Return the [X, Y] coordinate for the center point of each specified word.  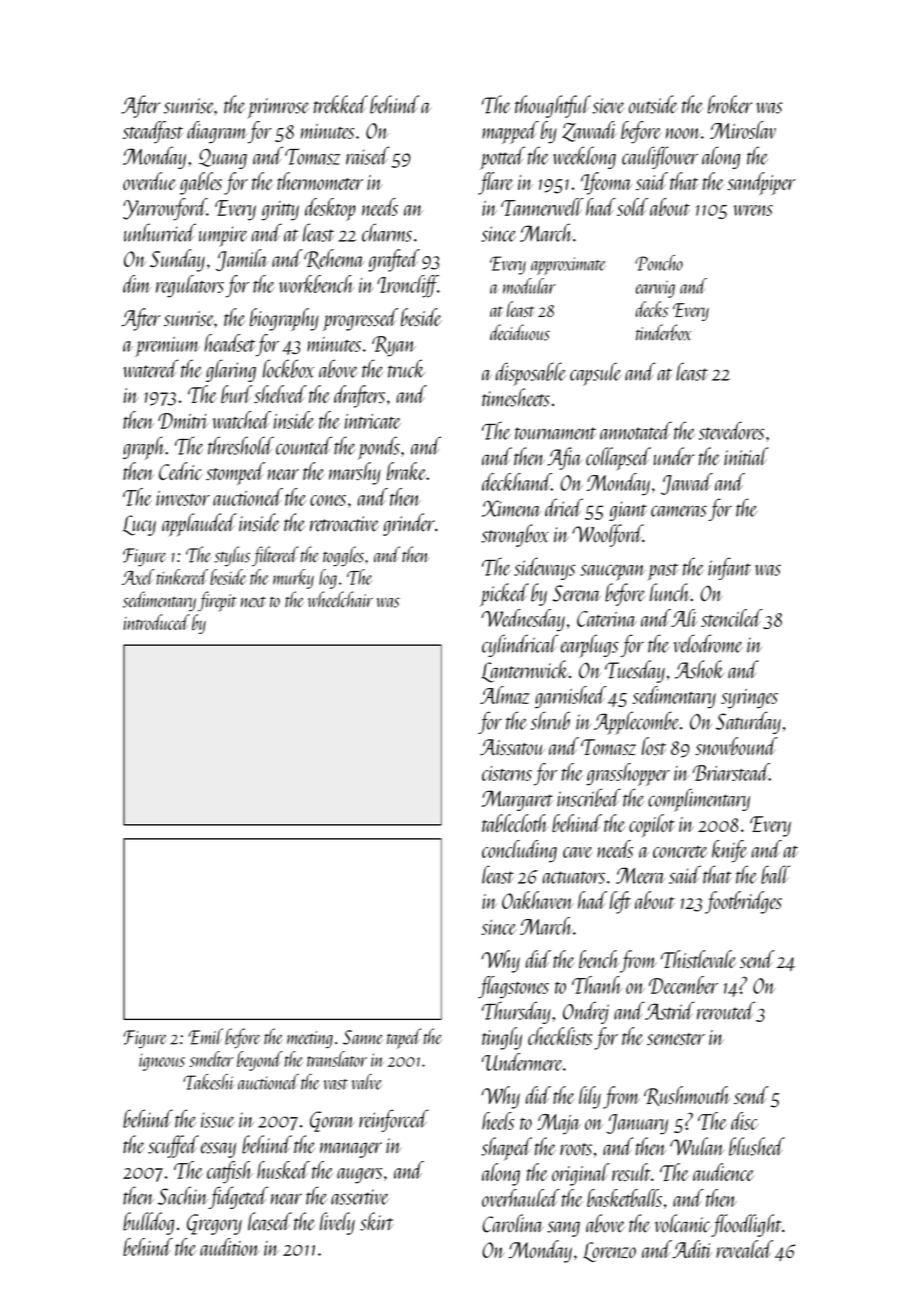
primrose [278, 108]
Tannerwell [542, 207]
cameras [679, 511]
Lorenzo [609, 1252]
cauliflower [660, 157]
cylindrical [520, 645]
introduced [156, 622]
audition [230, 1247]
